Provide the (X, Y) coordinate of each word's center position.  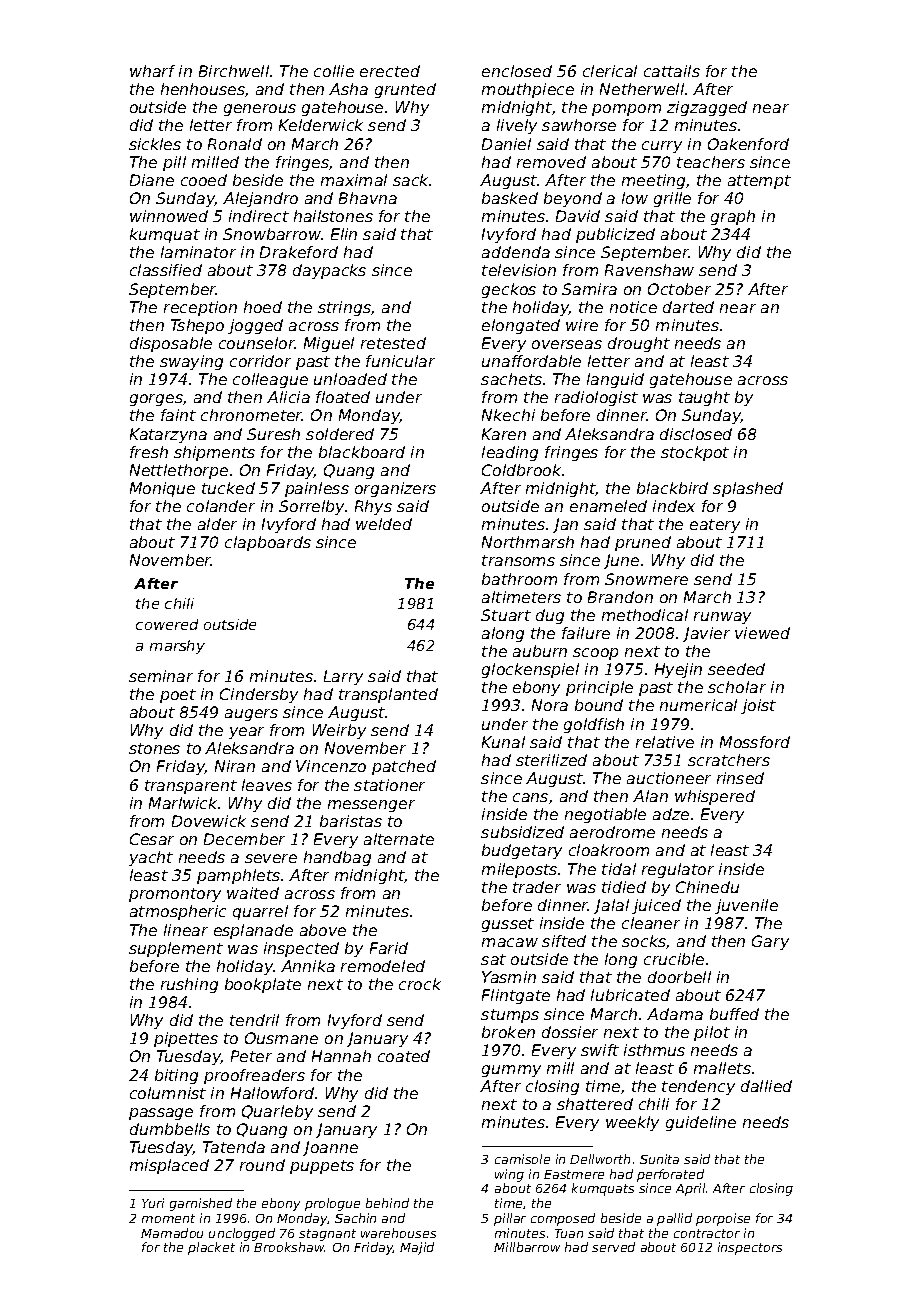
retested (393, 343)
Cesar (152, 839)
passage (161, 1114)
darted (688, 307)
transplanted (388, 695)
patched (404, 767)
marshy (177, 647)
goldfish (594, 725)
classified (166, 270)
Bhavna (368, 198)
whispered (715, 797)
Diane (152, 180)
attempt (759, 182)
